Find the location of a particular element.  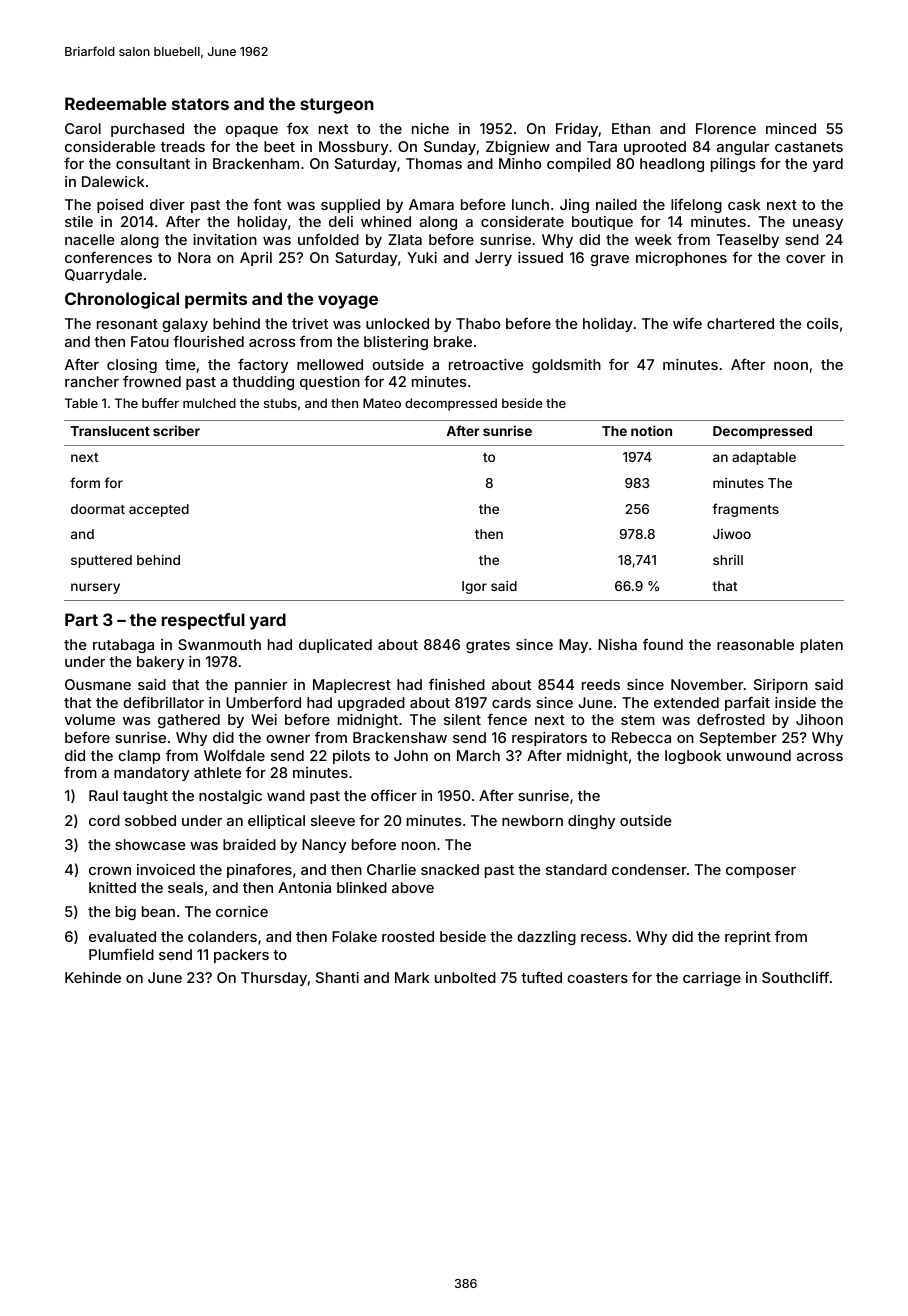

flourished is located at coordinates (208, 341).
